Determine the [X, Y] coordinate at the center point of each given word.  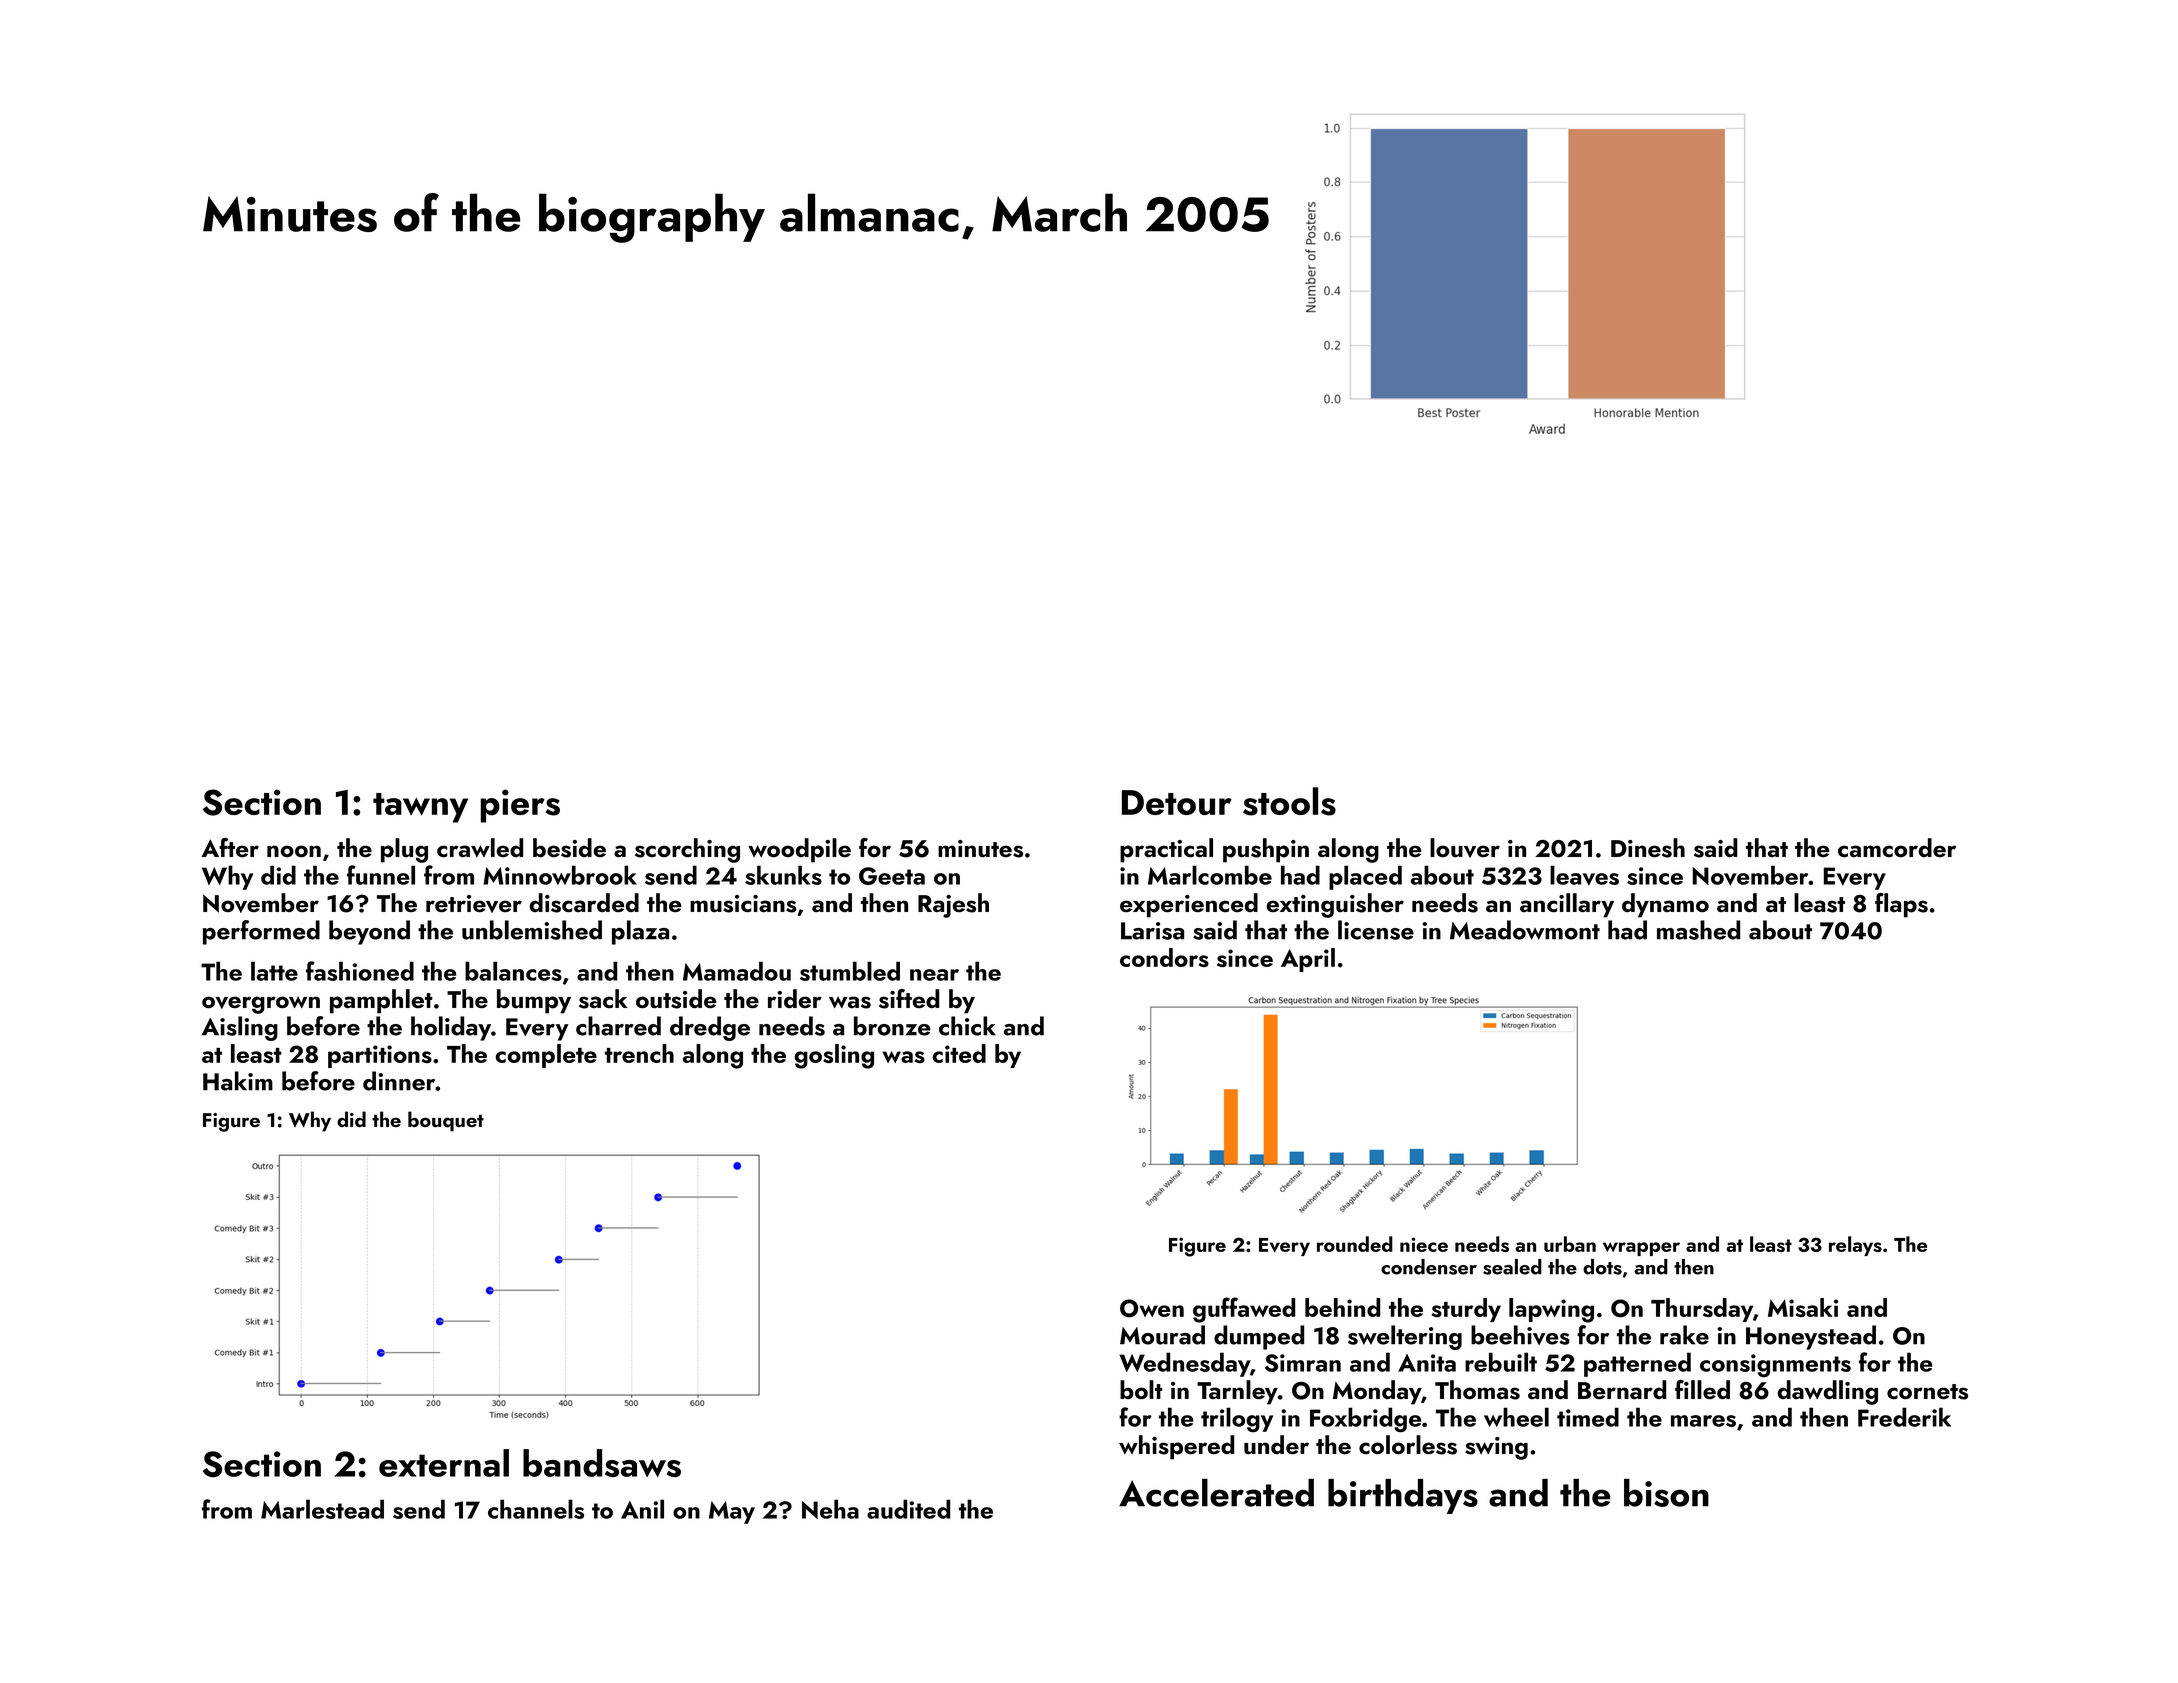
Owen [1152, 1308]
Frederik [1904, 1417]
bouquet [446, 1121]
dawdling [1828, 1392]
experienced [1189, 905]
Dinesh [1648, 848]
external [444, 1463]
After [230, 847]
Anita [1427, 1363]
